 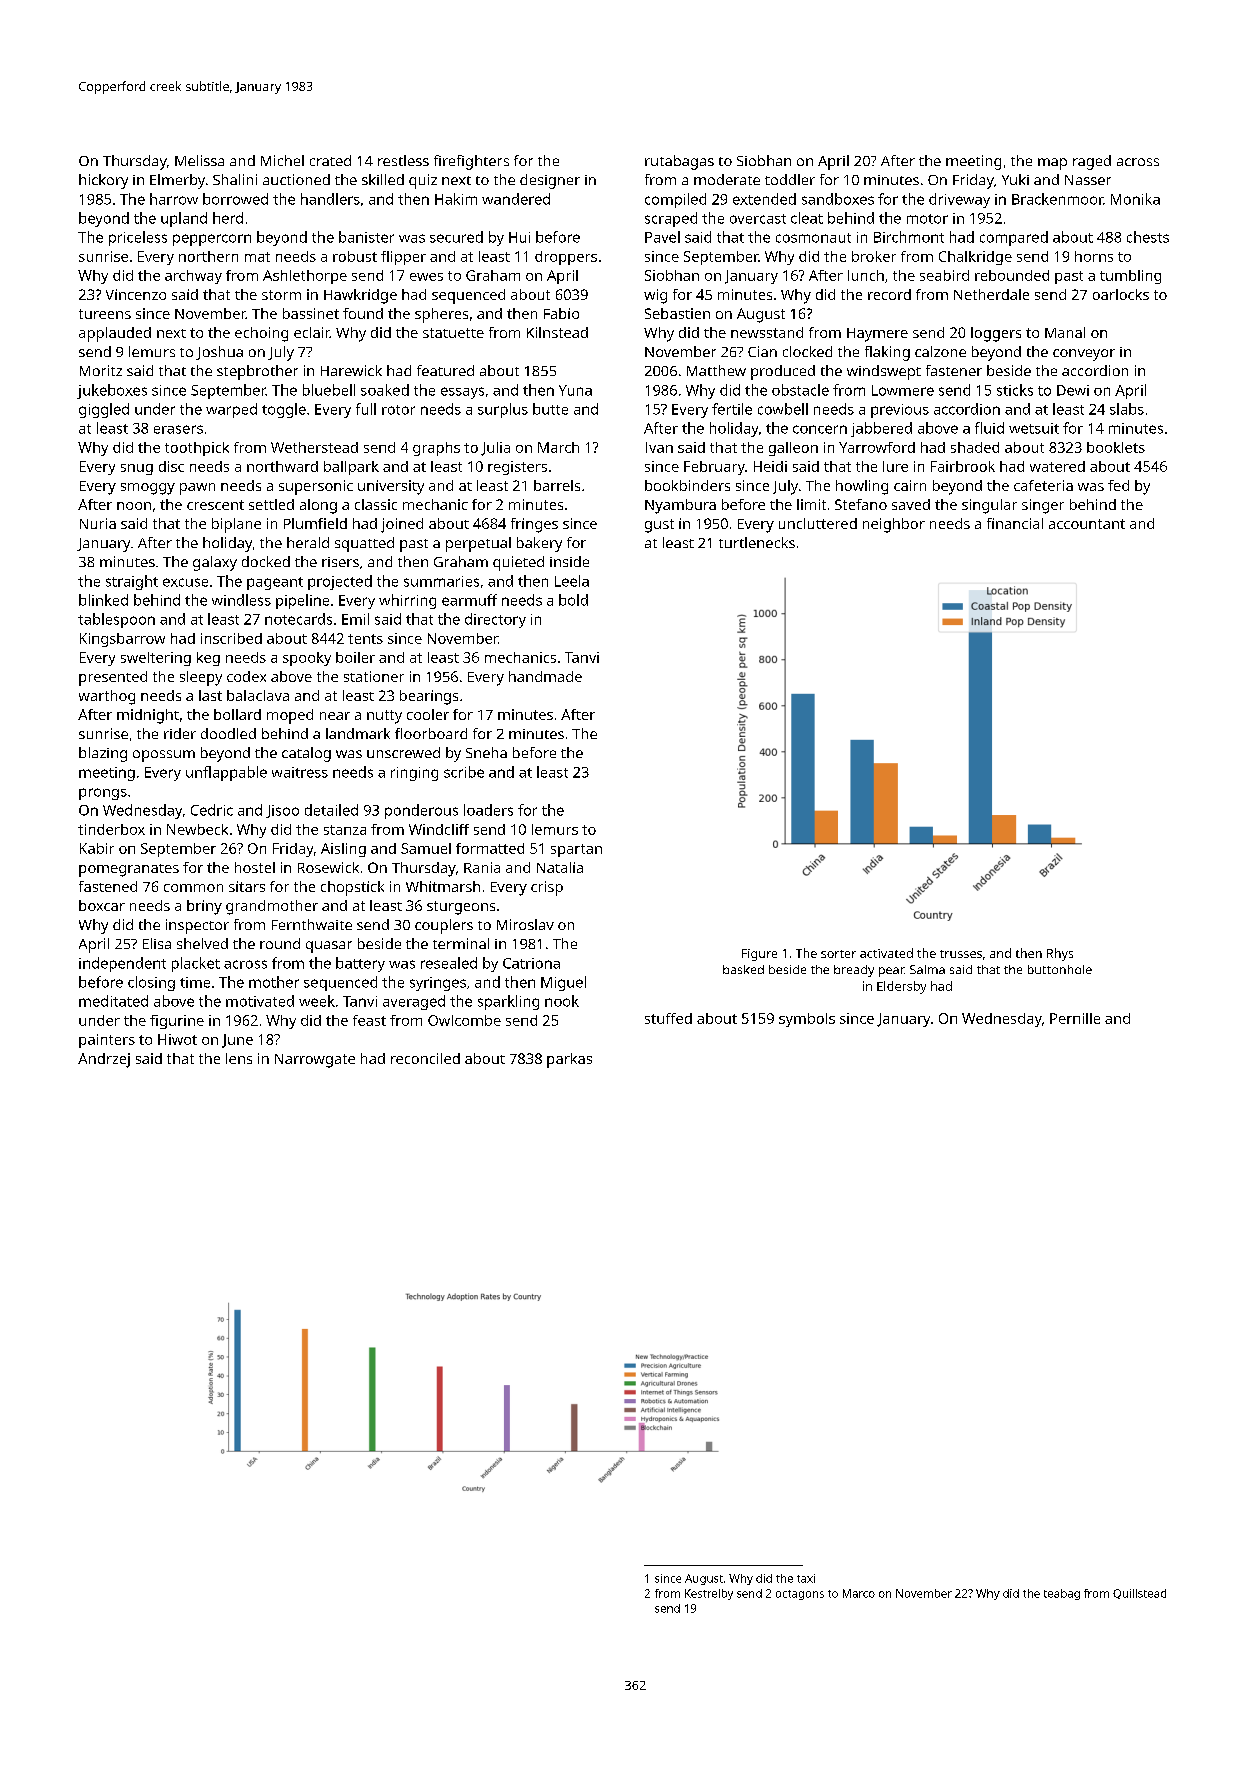 What do you see at coordinates (709, 1594) in the page?
I see `Kestrelby` at bounding box center [709, 1594].
